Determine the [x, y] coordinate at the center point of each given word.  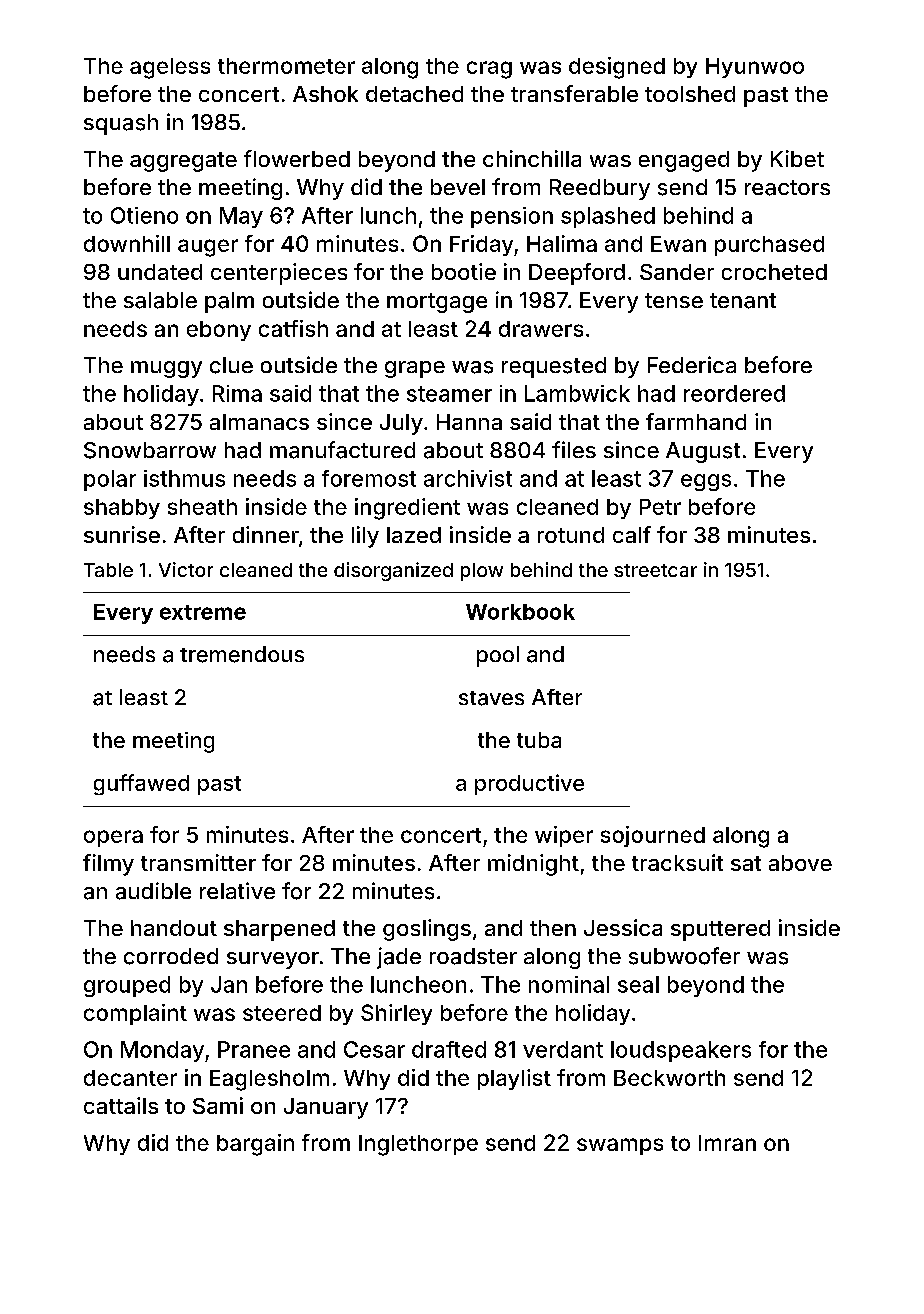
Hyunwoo [755, 68]
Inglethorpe [418, 1145]
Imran [727, 1143]
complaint [135, 1014]
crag [489, 70]
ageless [170, 68]
